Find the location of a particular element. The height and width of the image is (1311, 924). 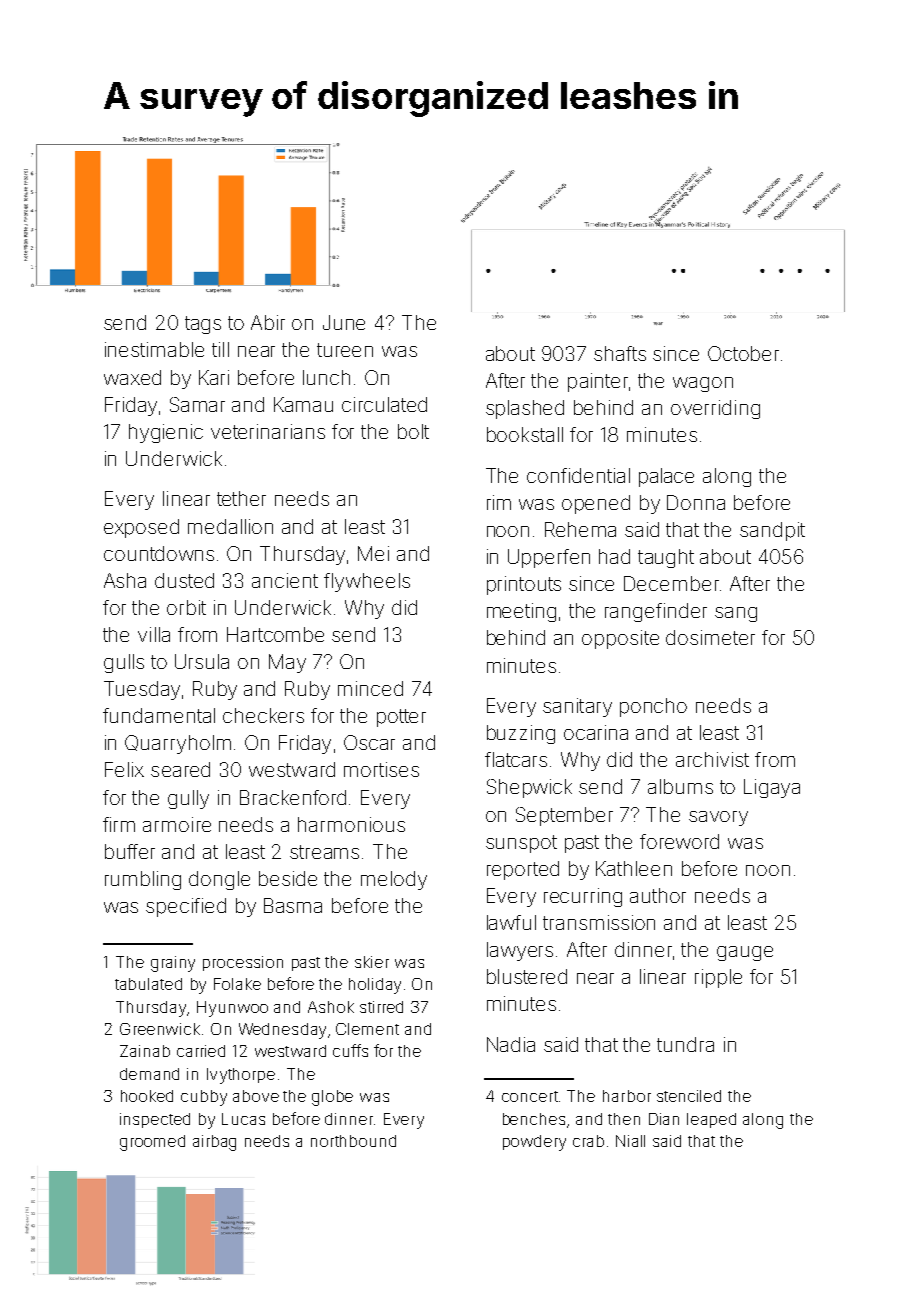

Samar is located at coordinates (197, 404).
